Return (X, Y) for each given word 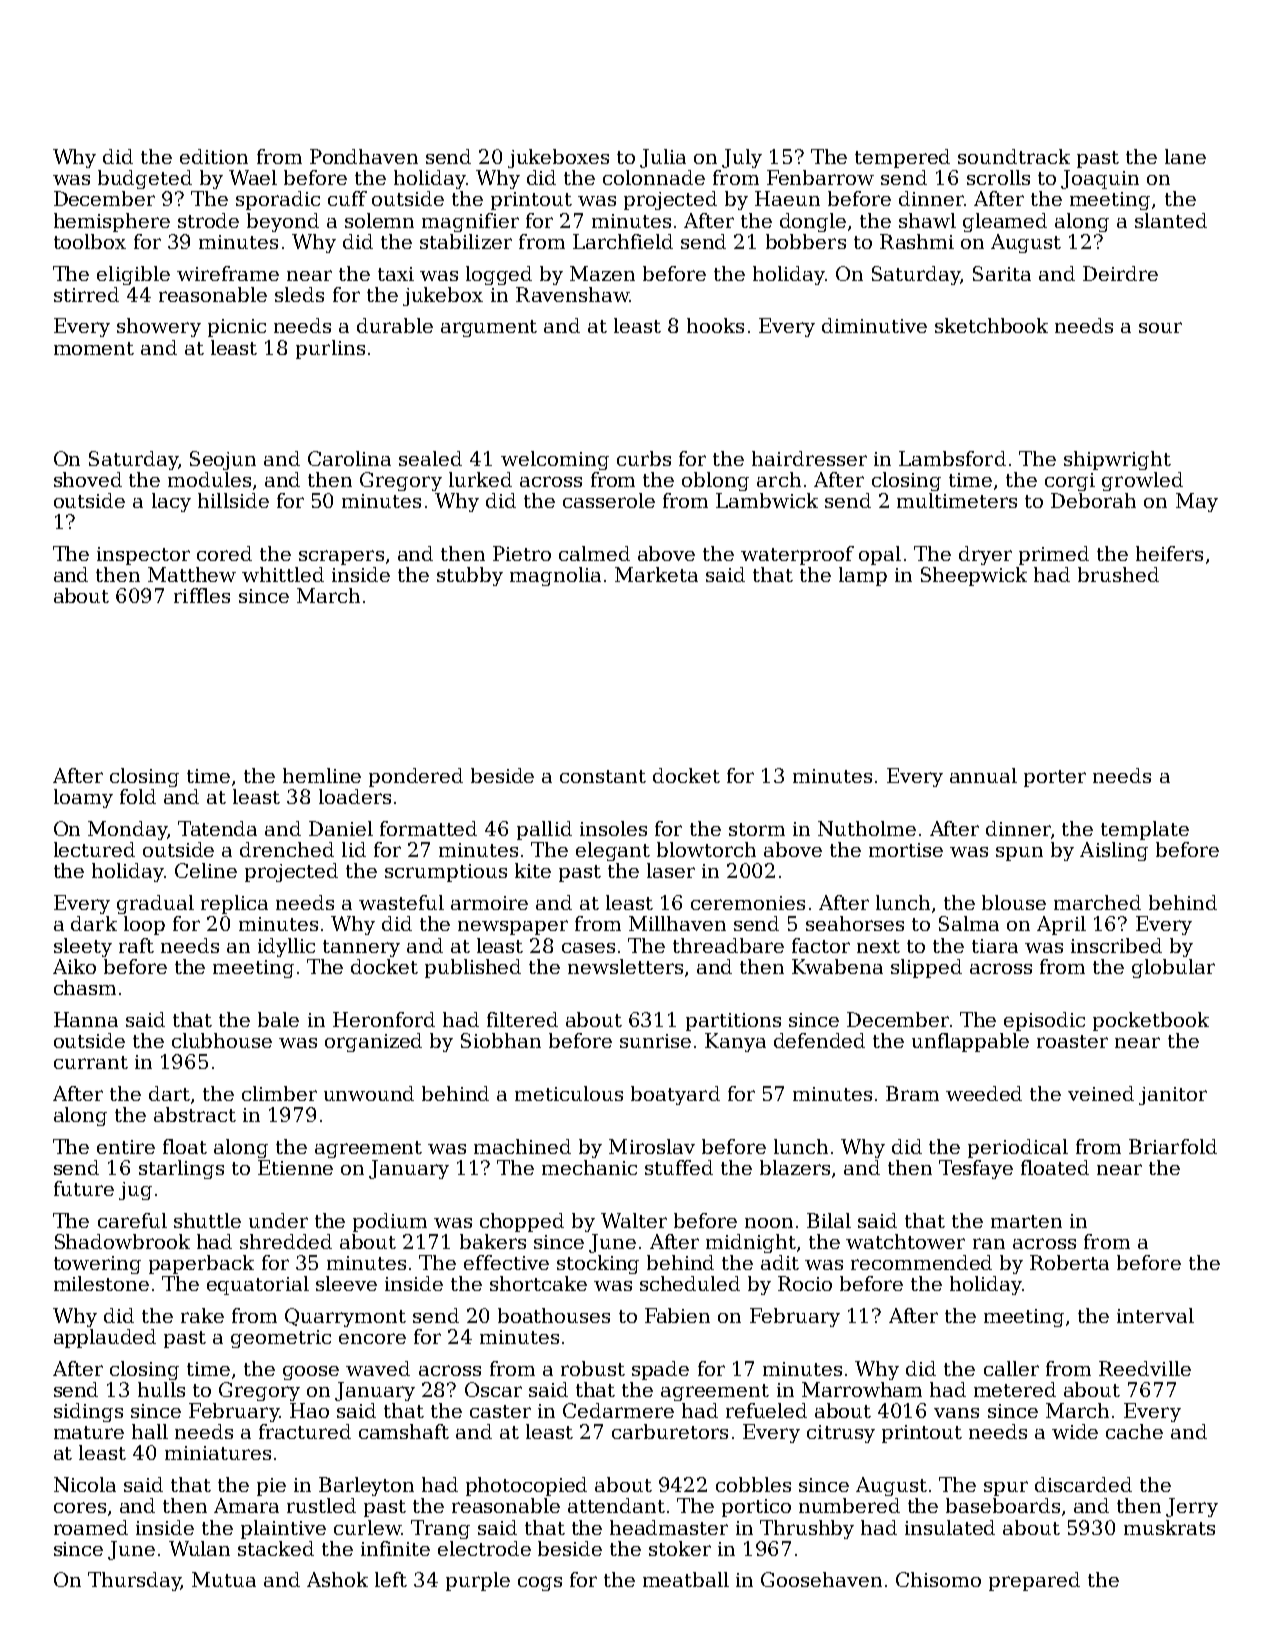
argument (489, 328)
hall (150, 1431)
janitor (1173, 1096)
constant (603, 776)
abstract (195, 1114)
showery (159, 327)
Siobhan (501, 1040)
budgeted (145, 179)
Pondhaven (364, 156)
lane (1185, 156)
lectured (94, 849)
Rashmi (917, 241)
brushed (1118, 574)
